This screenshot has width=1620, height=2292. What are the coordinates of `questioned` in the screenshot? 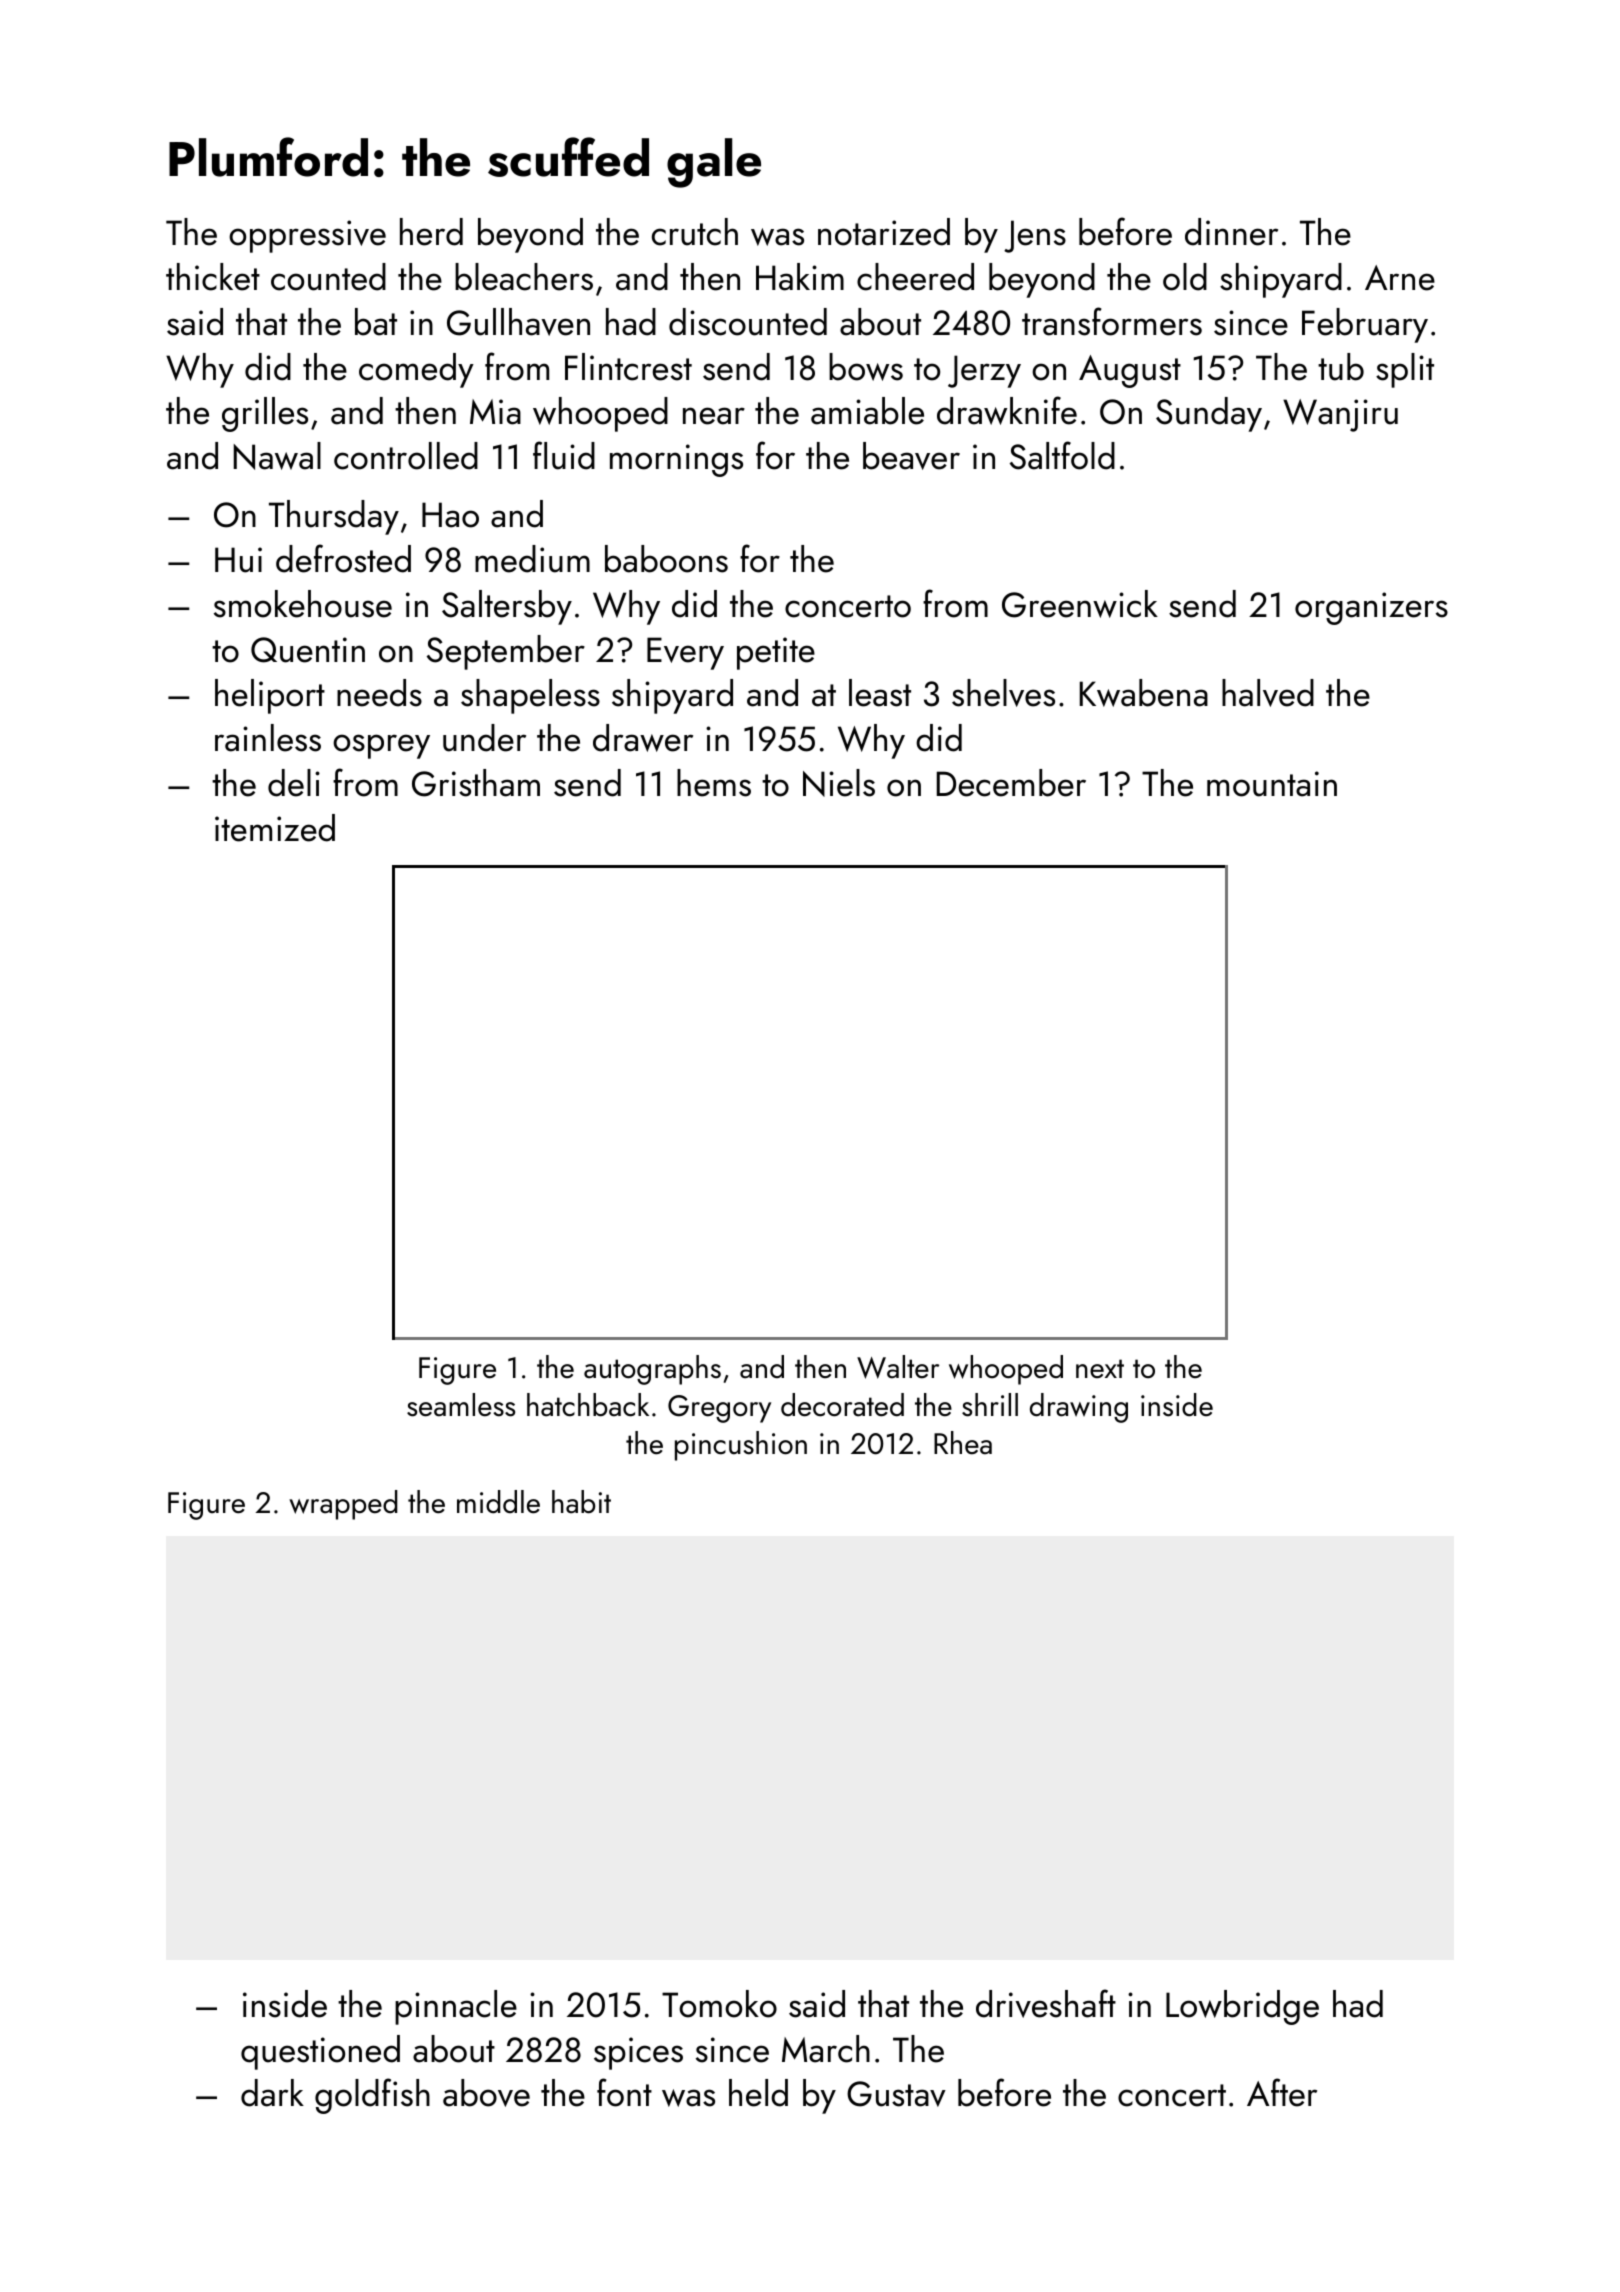 It's located at (320, 2052).
